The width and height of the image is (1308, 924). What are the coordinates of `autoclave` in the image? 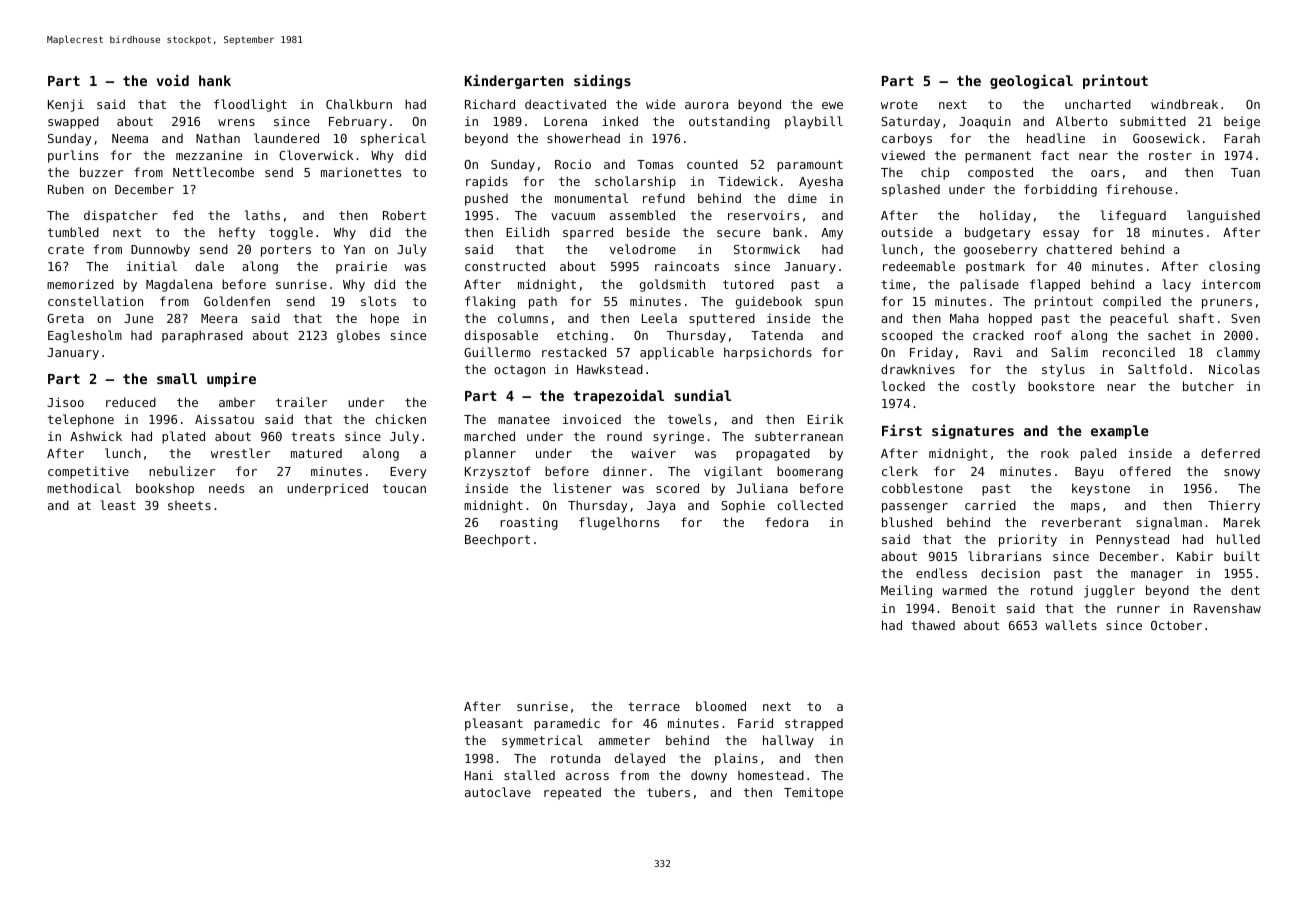 It's located at (498, 792).
